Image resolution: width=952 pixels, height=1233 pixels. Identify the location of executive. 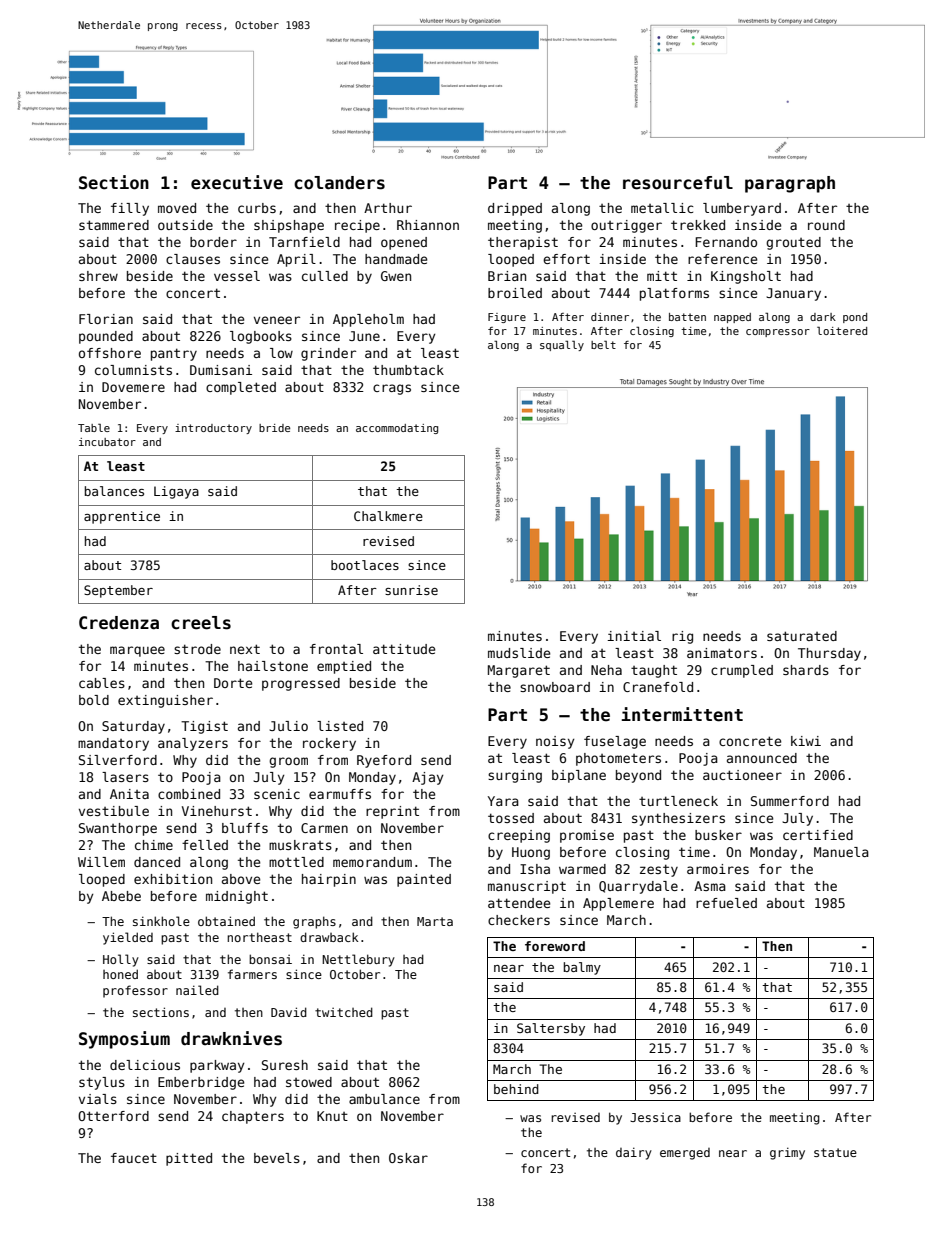
(237, 182).
